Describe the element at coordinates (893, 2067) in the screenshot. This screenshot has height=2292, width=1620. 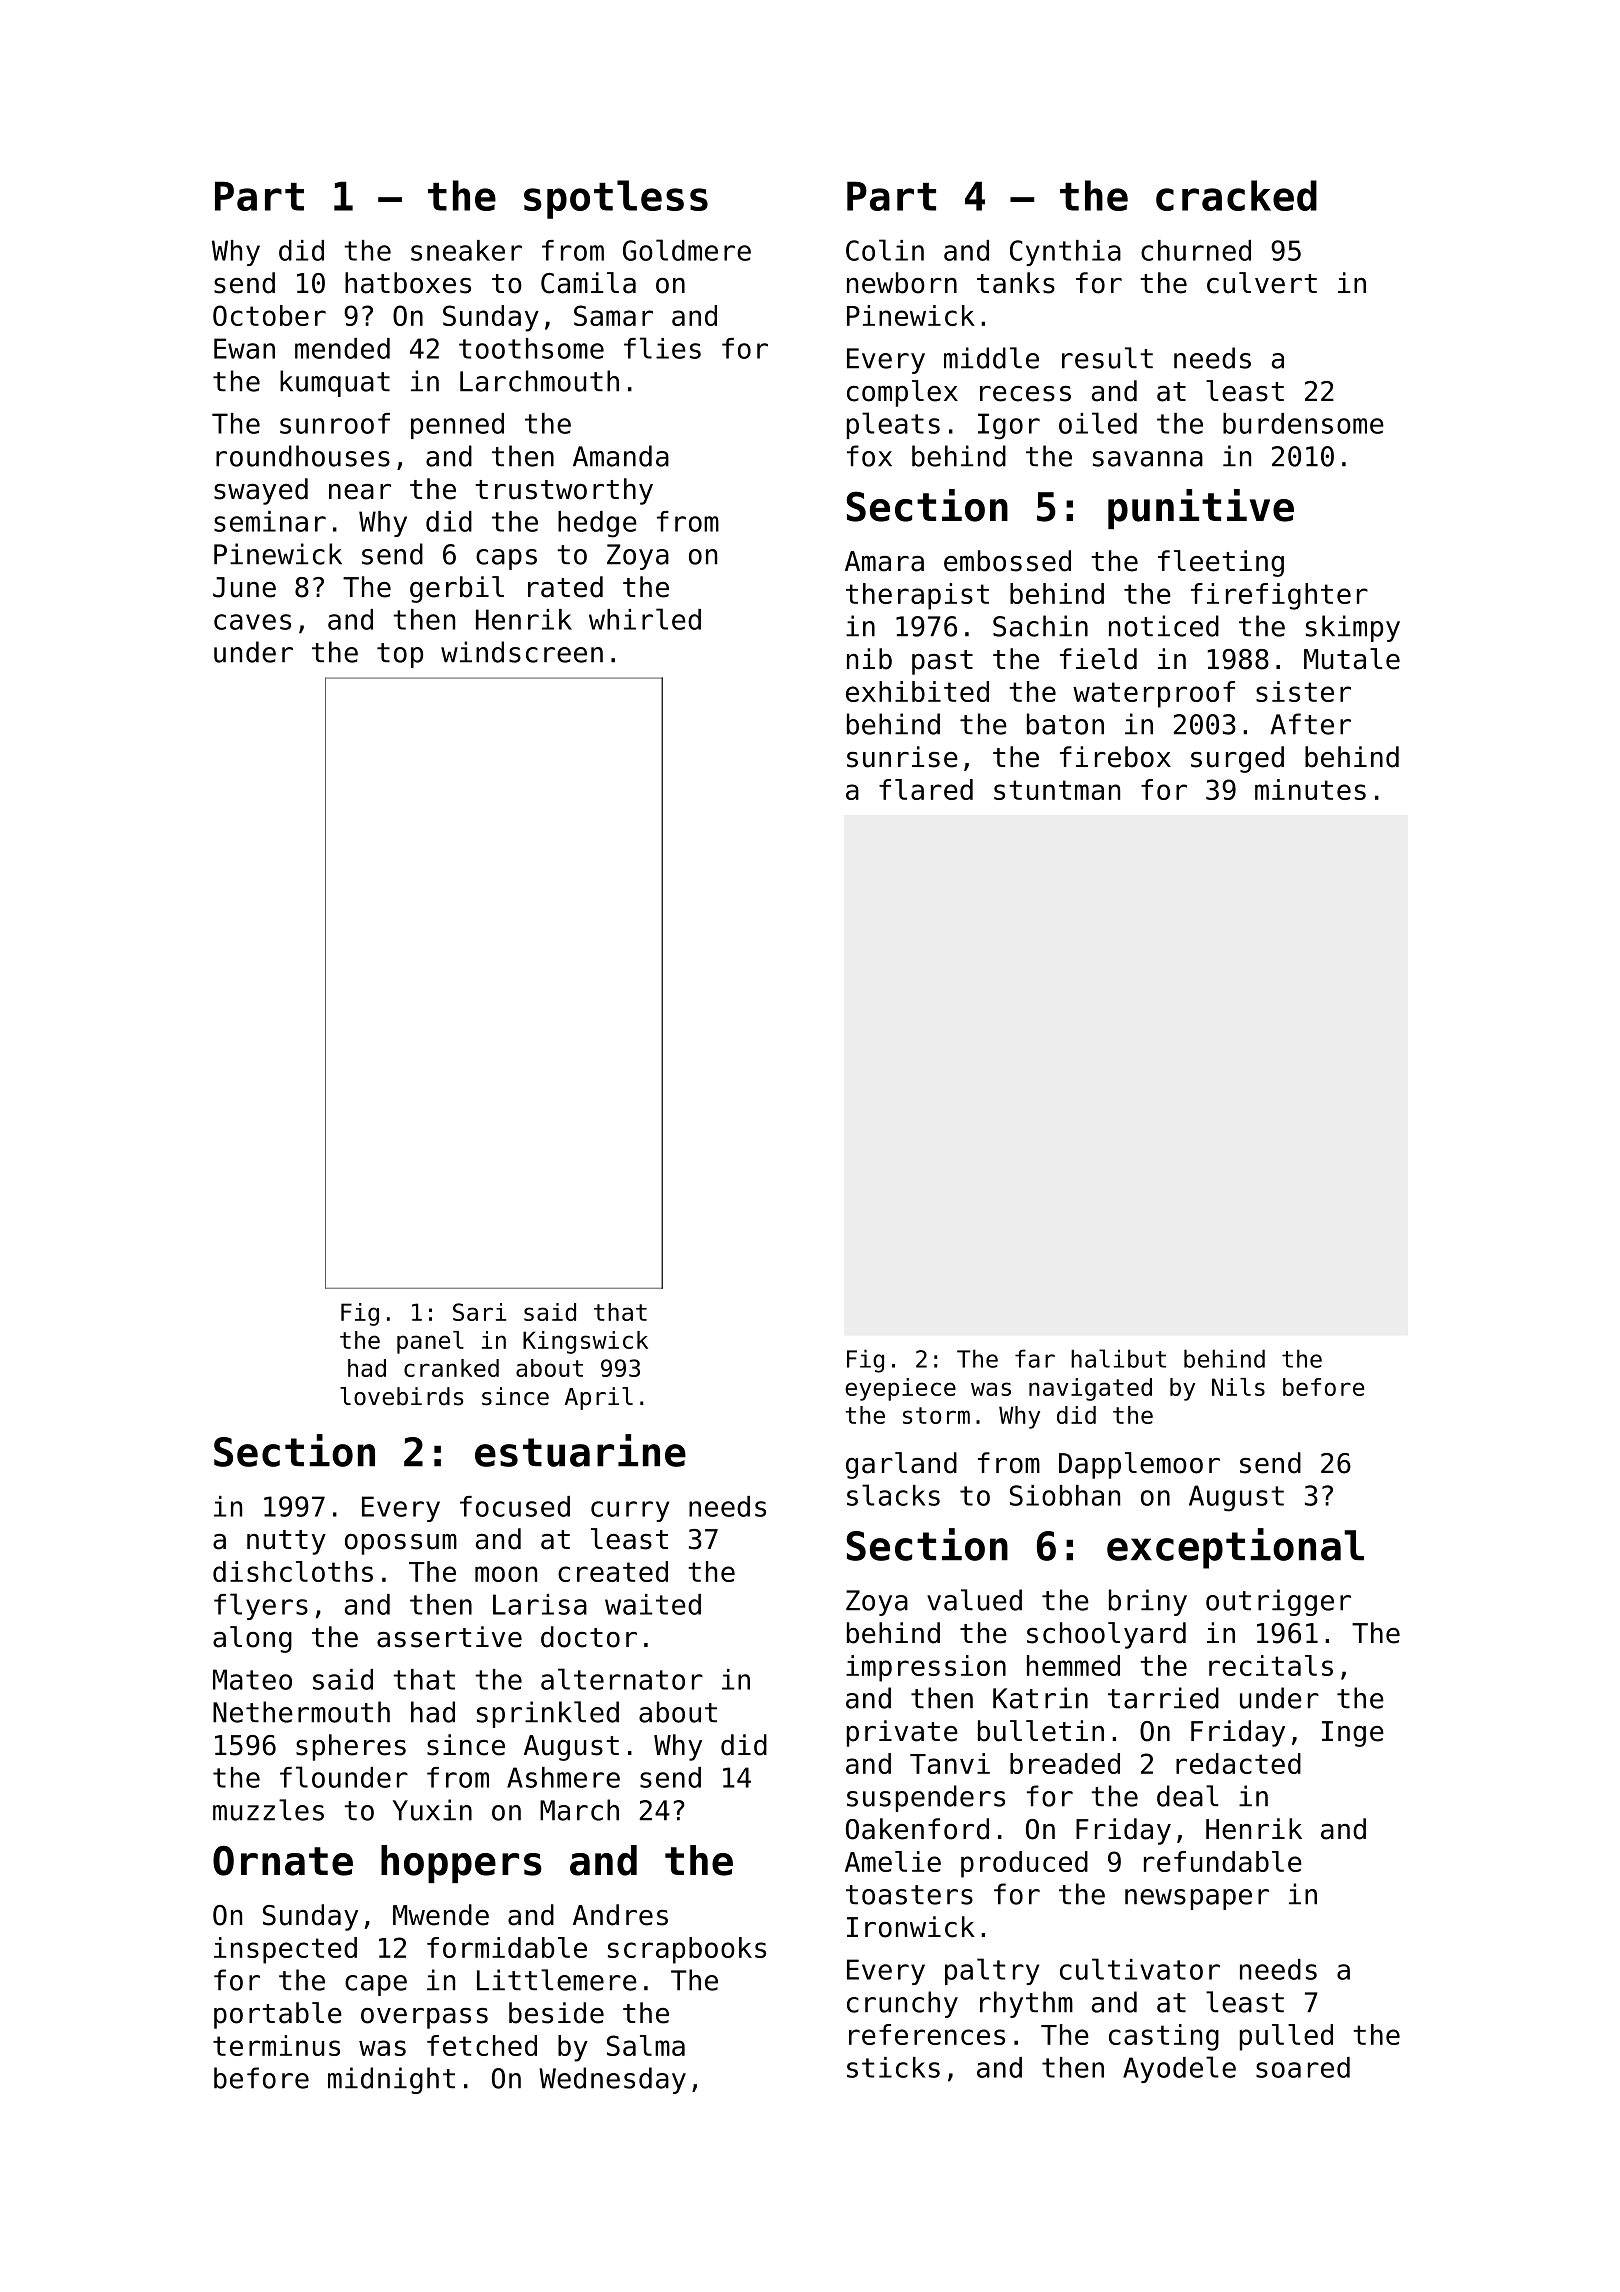
I see `sticks` at that location.
